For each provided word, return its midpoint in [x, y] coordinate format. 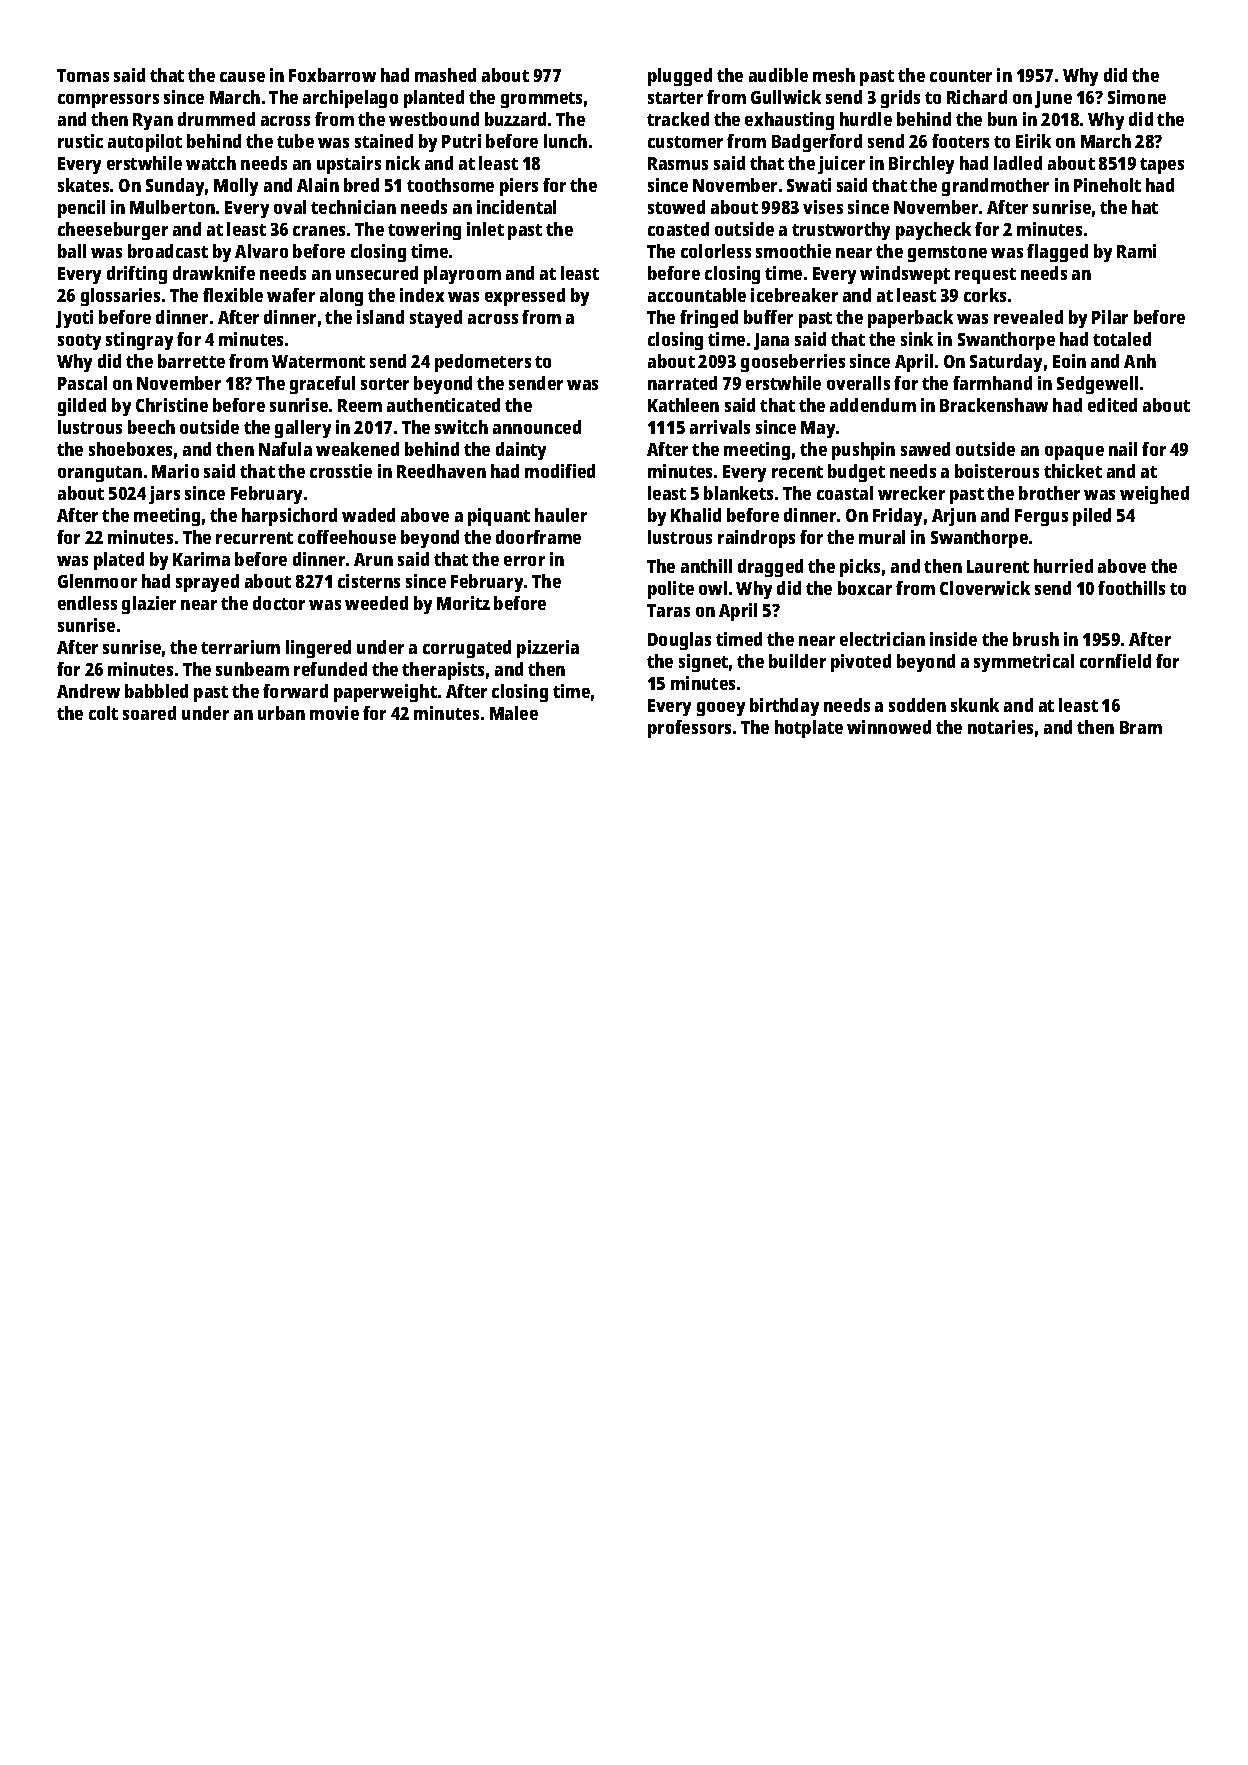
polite [671, 590]
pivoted [861, 663]
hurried [1063, 566]
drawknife [214, 273]
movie [334, 713]
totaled [1122, 339]
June [1053, 99]
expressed [525, 297]
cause [242, 77]
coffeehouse [347, 537]
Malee [514, 713]
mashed [445, 75]
